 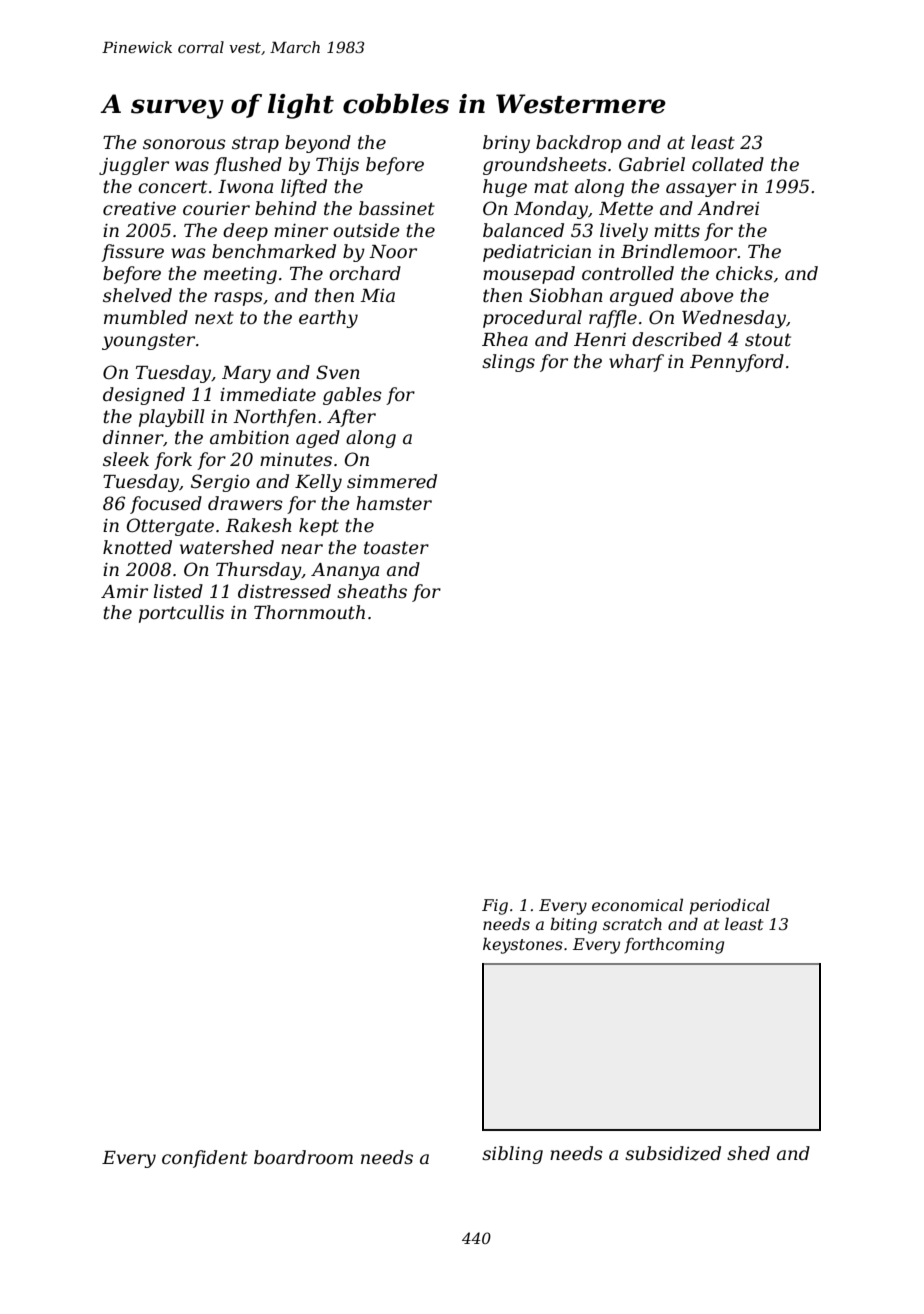 I want to click on sheaths, so click(x=372, y=591).
